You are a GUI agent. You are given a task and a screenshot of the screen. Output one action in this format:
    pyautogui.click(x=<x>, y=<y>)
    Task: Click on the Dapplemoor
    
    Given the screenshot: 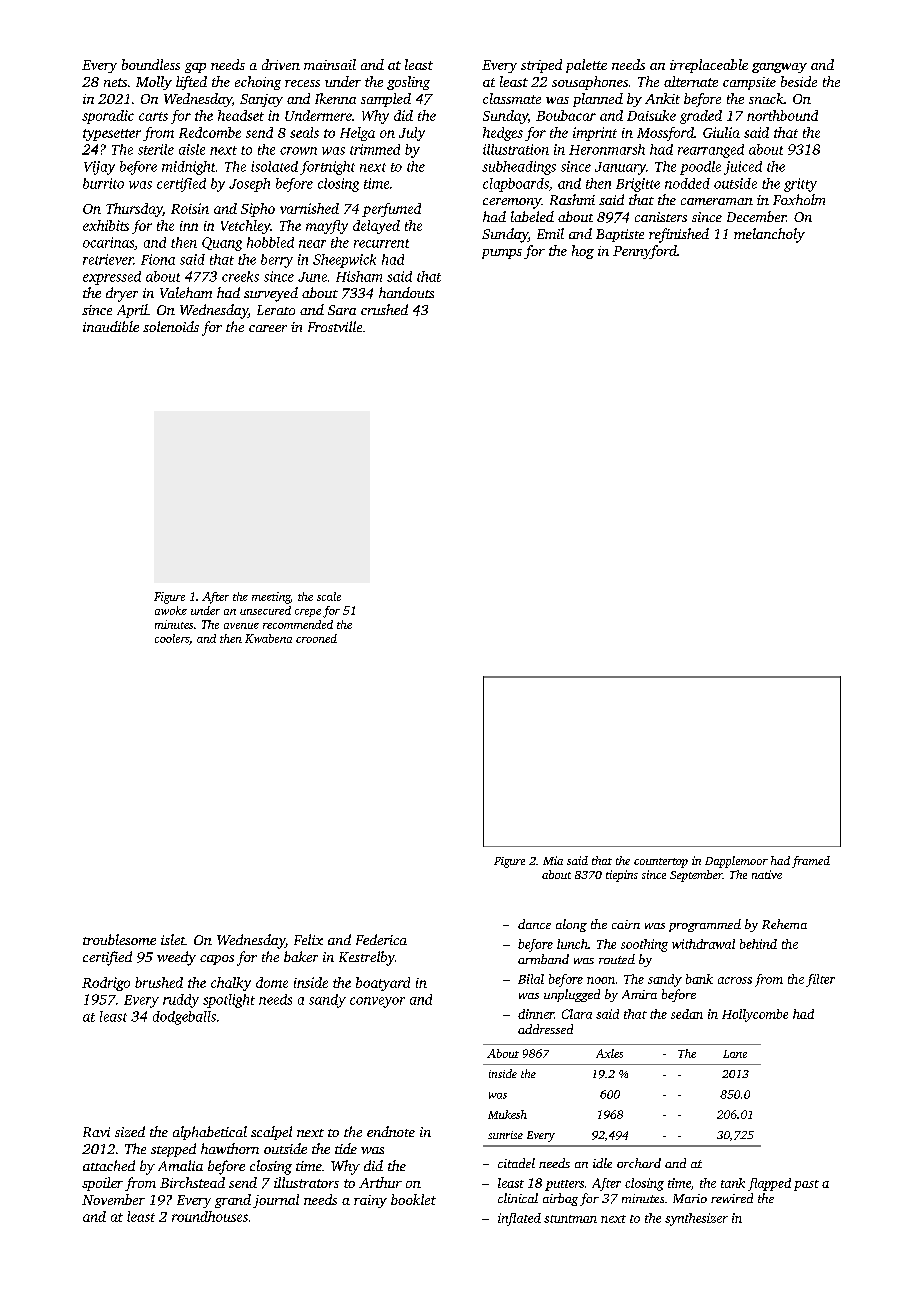 What is the action you would take?
    pyautogui.click(x=736, y=862)
